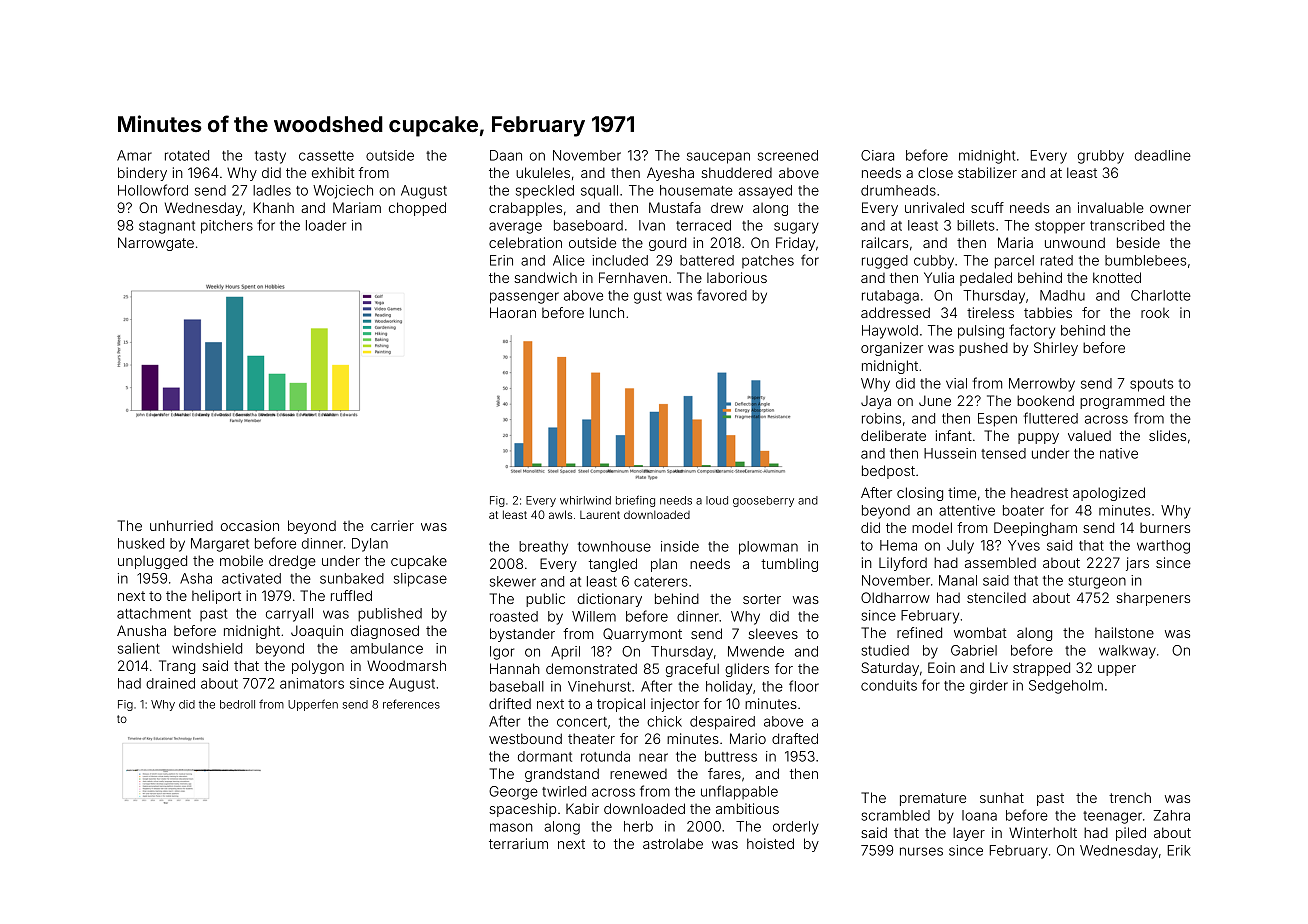 Image resolution: width=1308 pixels, height=924 pixels. Describe the element at coordinates (934, 262) in the screenshot. I see `cubby` at that location.
